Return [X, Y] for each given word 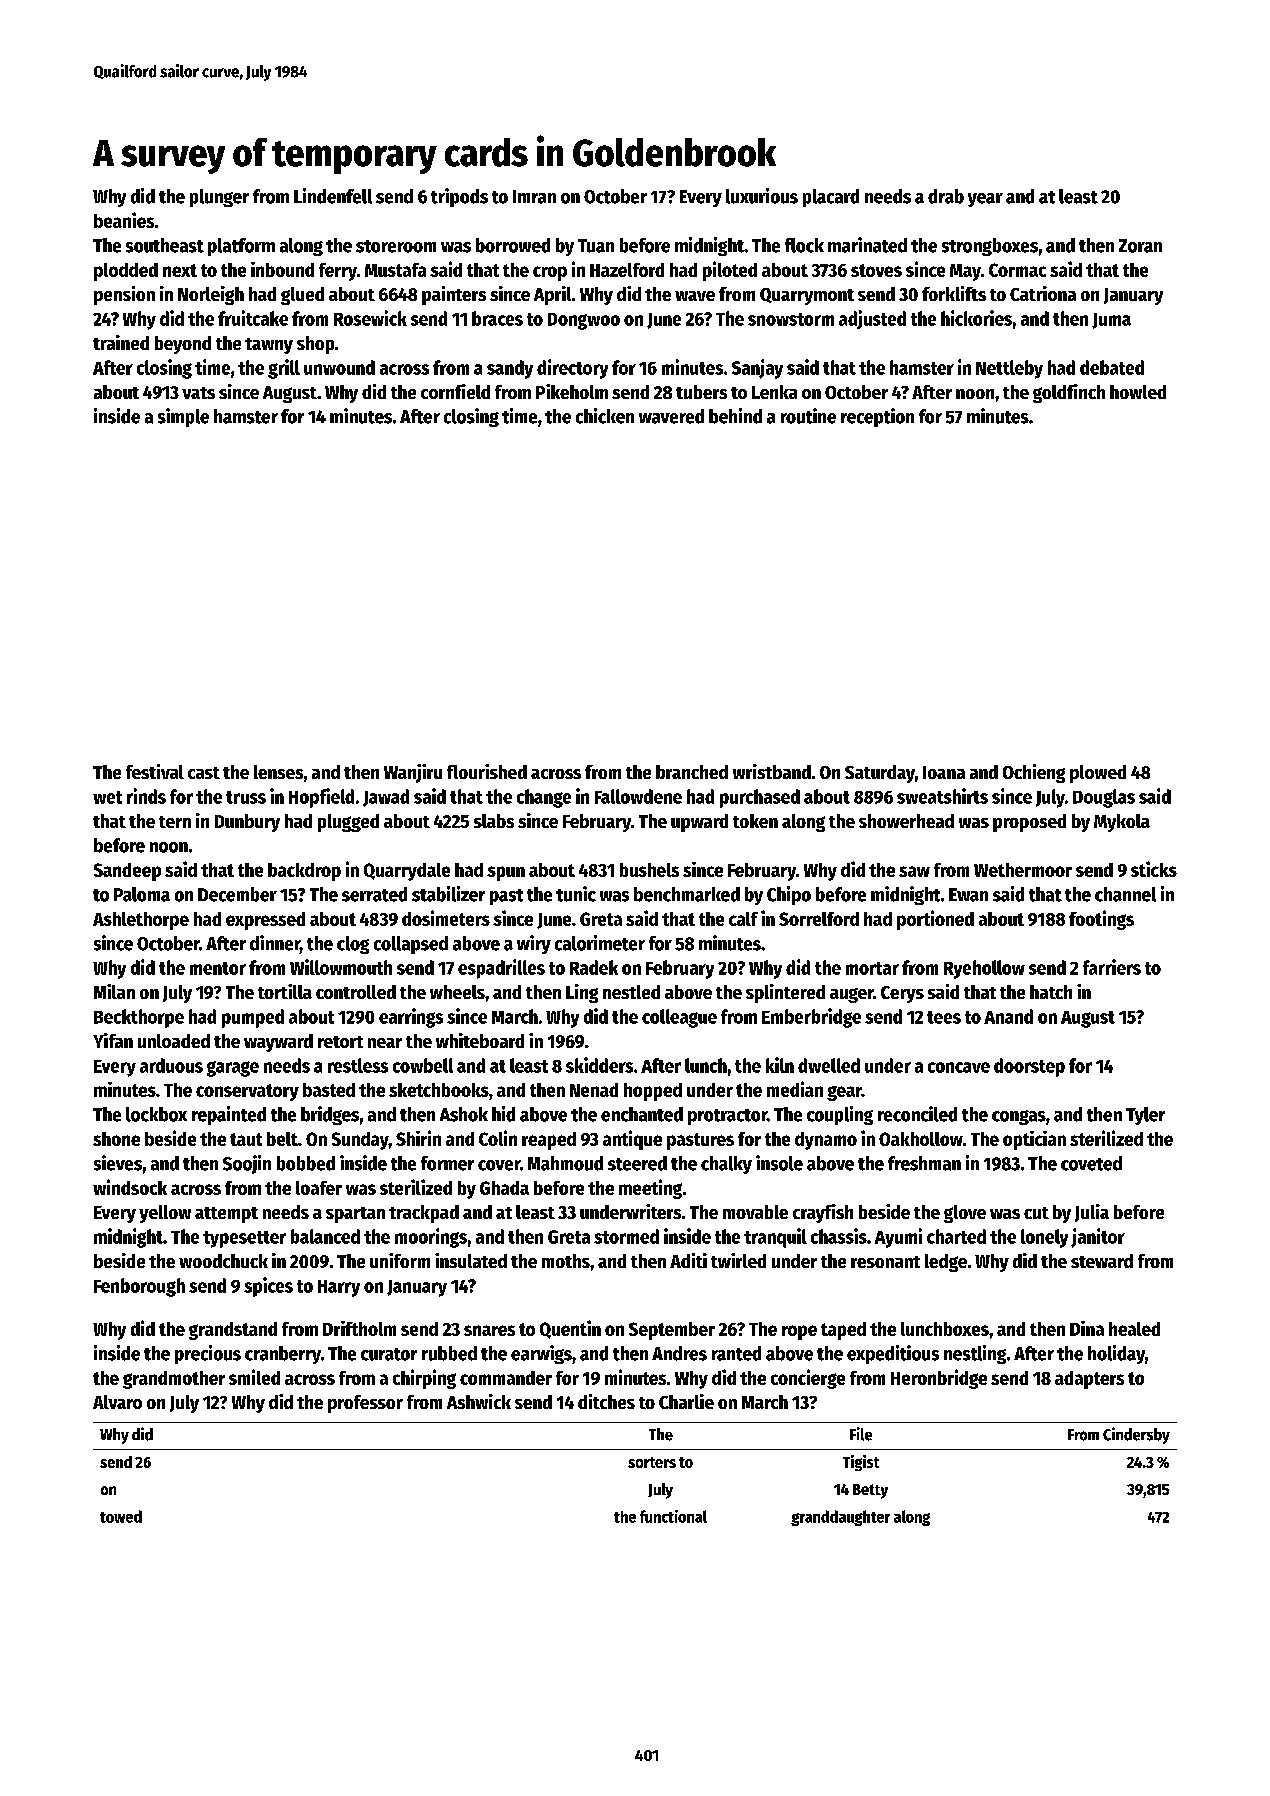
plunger [219, 198]
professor [365, 1404]
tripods [459, 197]
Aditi [688, 1260]
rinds [146, 796]
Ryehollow [984, 969]
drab [946, 196]
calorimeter [600, 943]
